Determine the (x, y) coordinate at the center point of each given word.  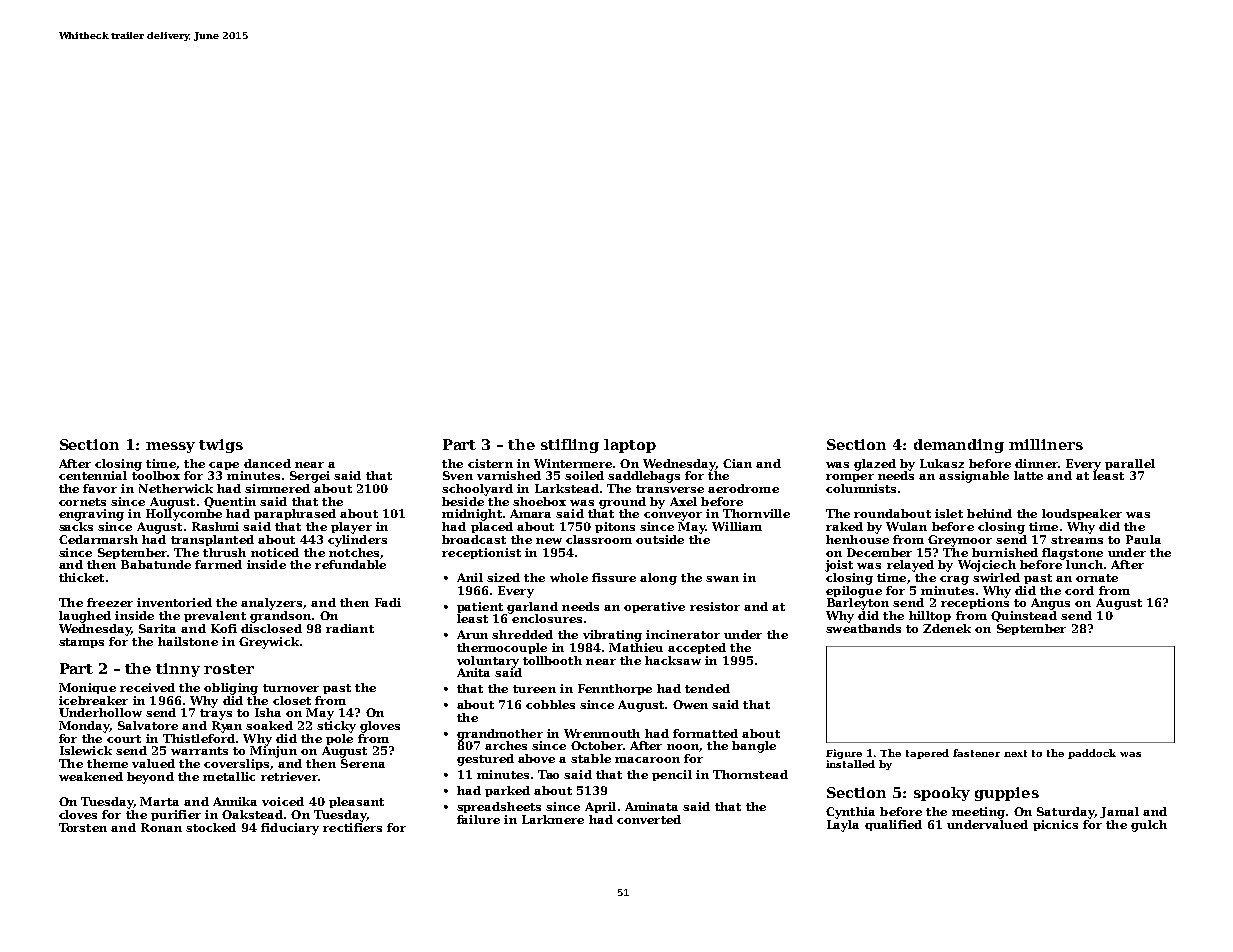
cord (1079, 590)
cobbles (550, 704)
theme (107, 763)
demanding (959, 446)
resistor (715, 606)
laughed (85, 617)
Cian (737, 463)
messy (170, 447)
